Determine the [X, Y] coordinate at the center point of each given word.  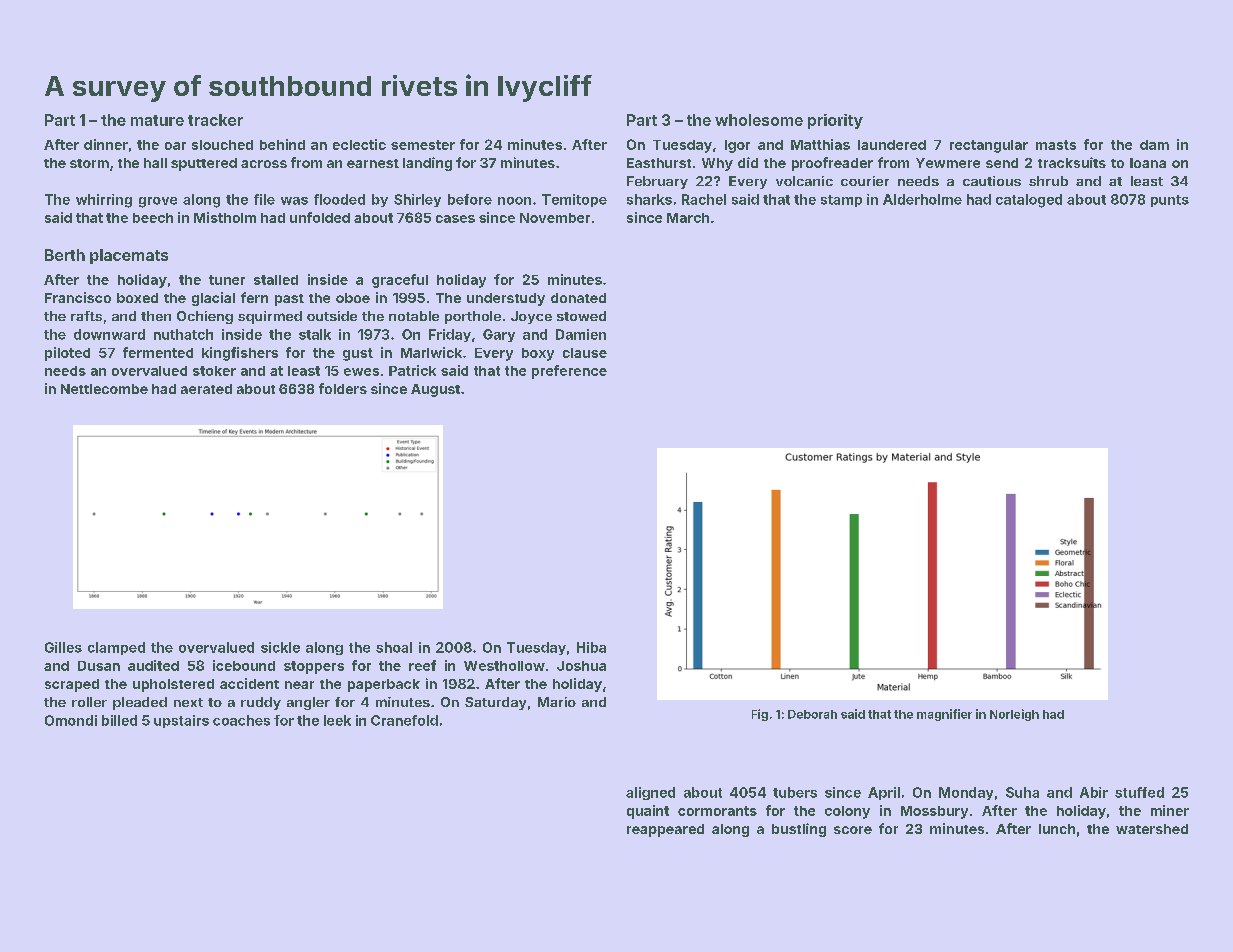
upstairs [181, 721]
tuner [227, 280]
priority [835, 121]
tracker [215, 120]
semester [423, 145]
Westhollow [504, 666]
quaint [648, 812]
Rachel [704, 199]
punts [1170, 201]
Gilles [63, 647]
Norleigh [1014, 715]
